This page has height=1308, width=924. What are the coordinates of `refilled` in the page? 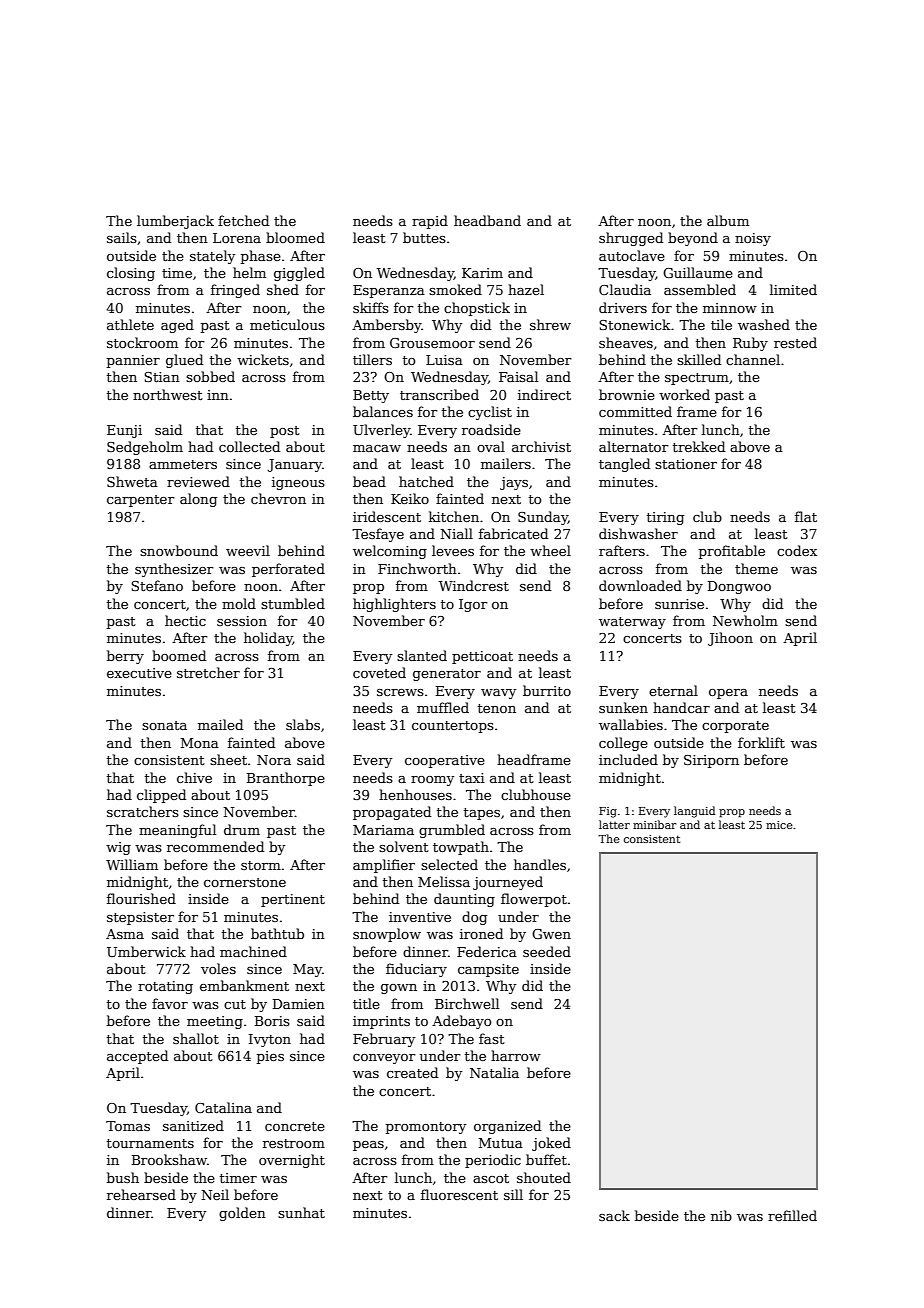 It's located at (792, 1215).
